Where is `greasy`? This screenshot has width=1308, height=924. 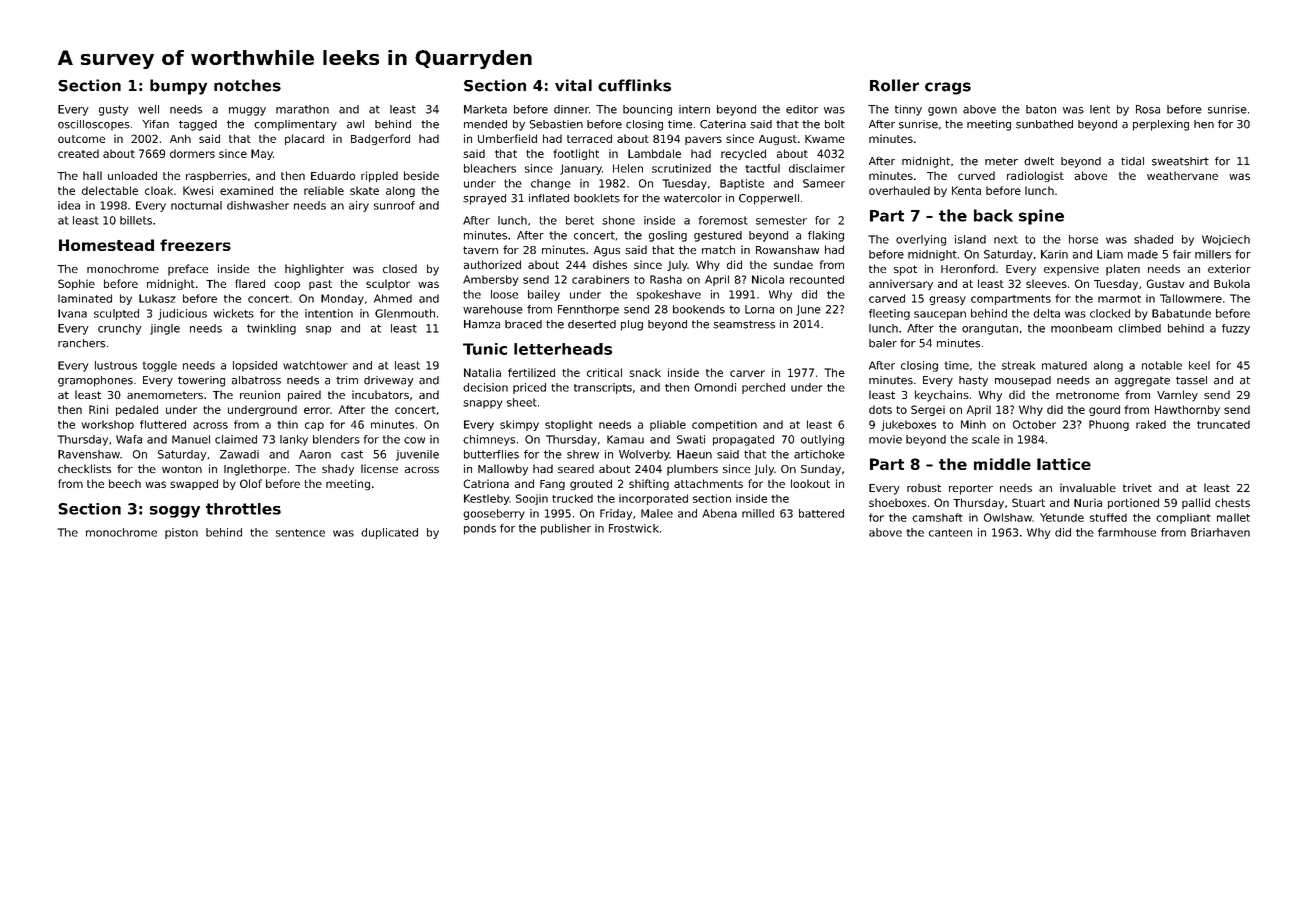
greasy is located at coordinates (947, 300).
